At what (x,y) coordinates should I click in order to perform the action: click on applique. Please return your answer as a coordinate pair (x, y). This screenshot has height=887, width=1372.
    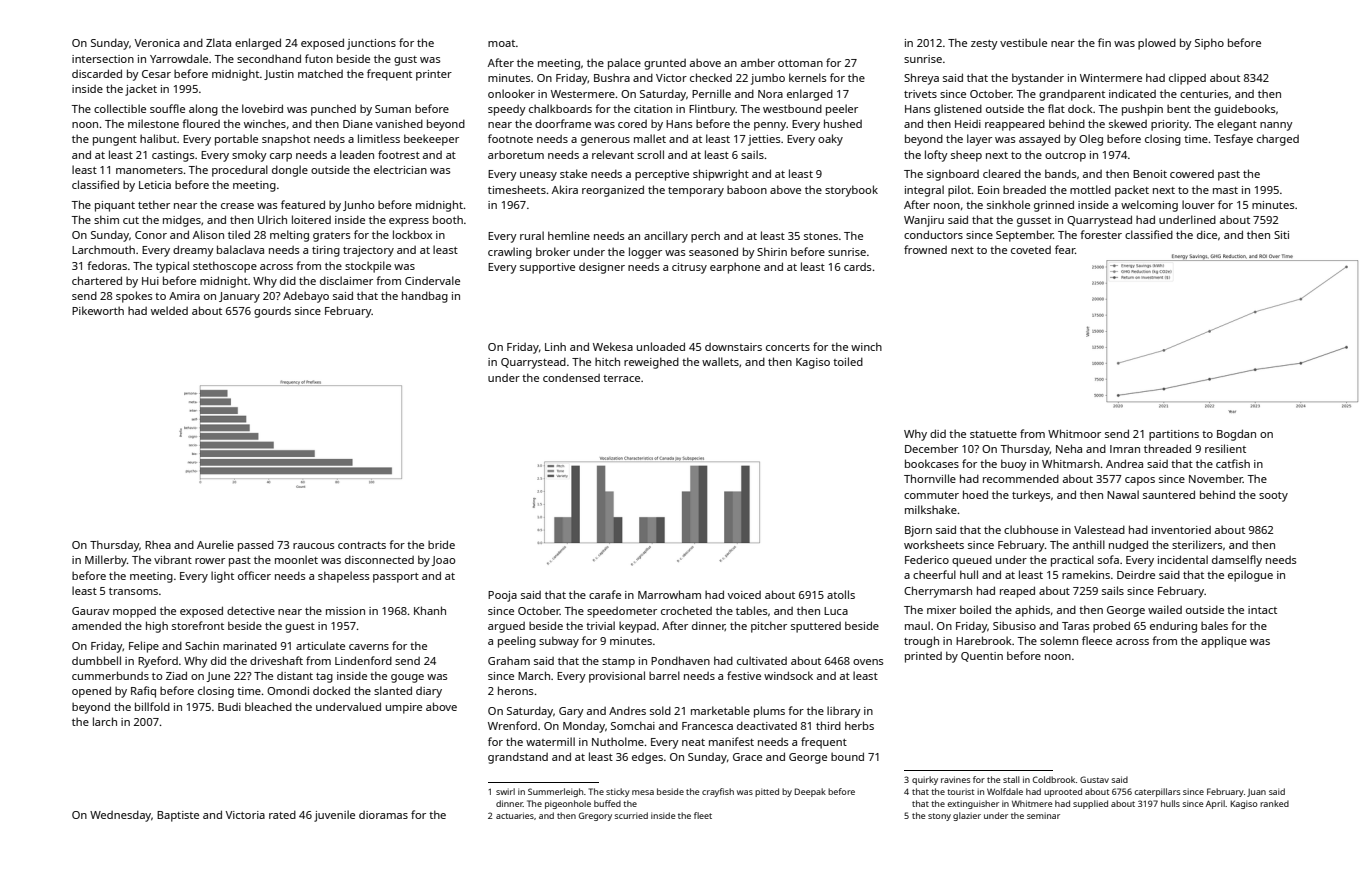
    Looking at the image, I should click on (1224, 642).
